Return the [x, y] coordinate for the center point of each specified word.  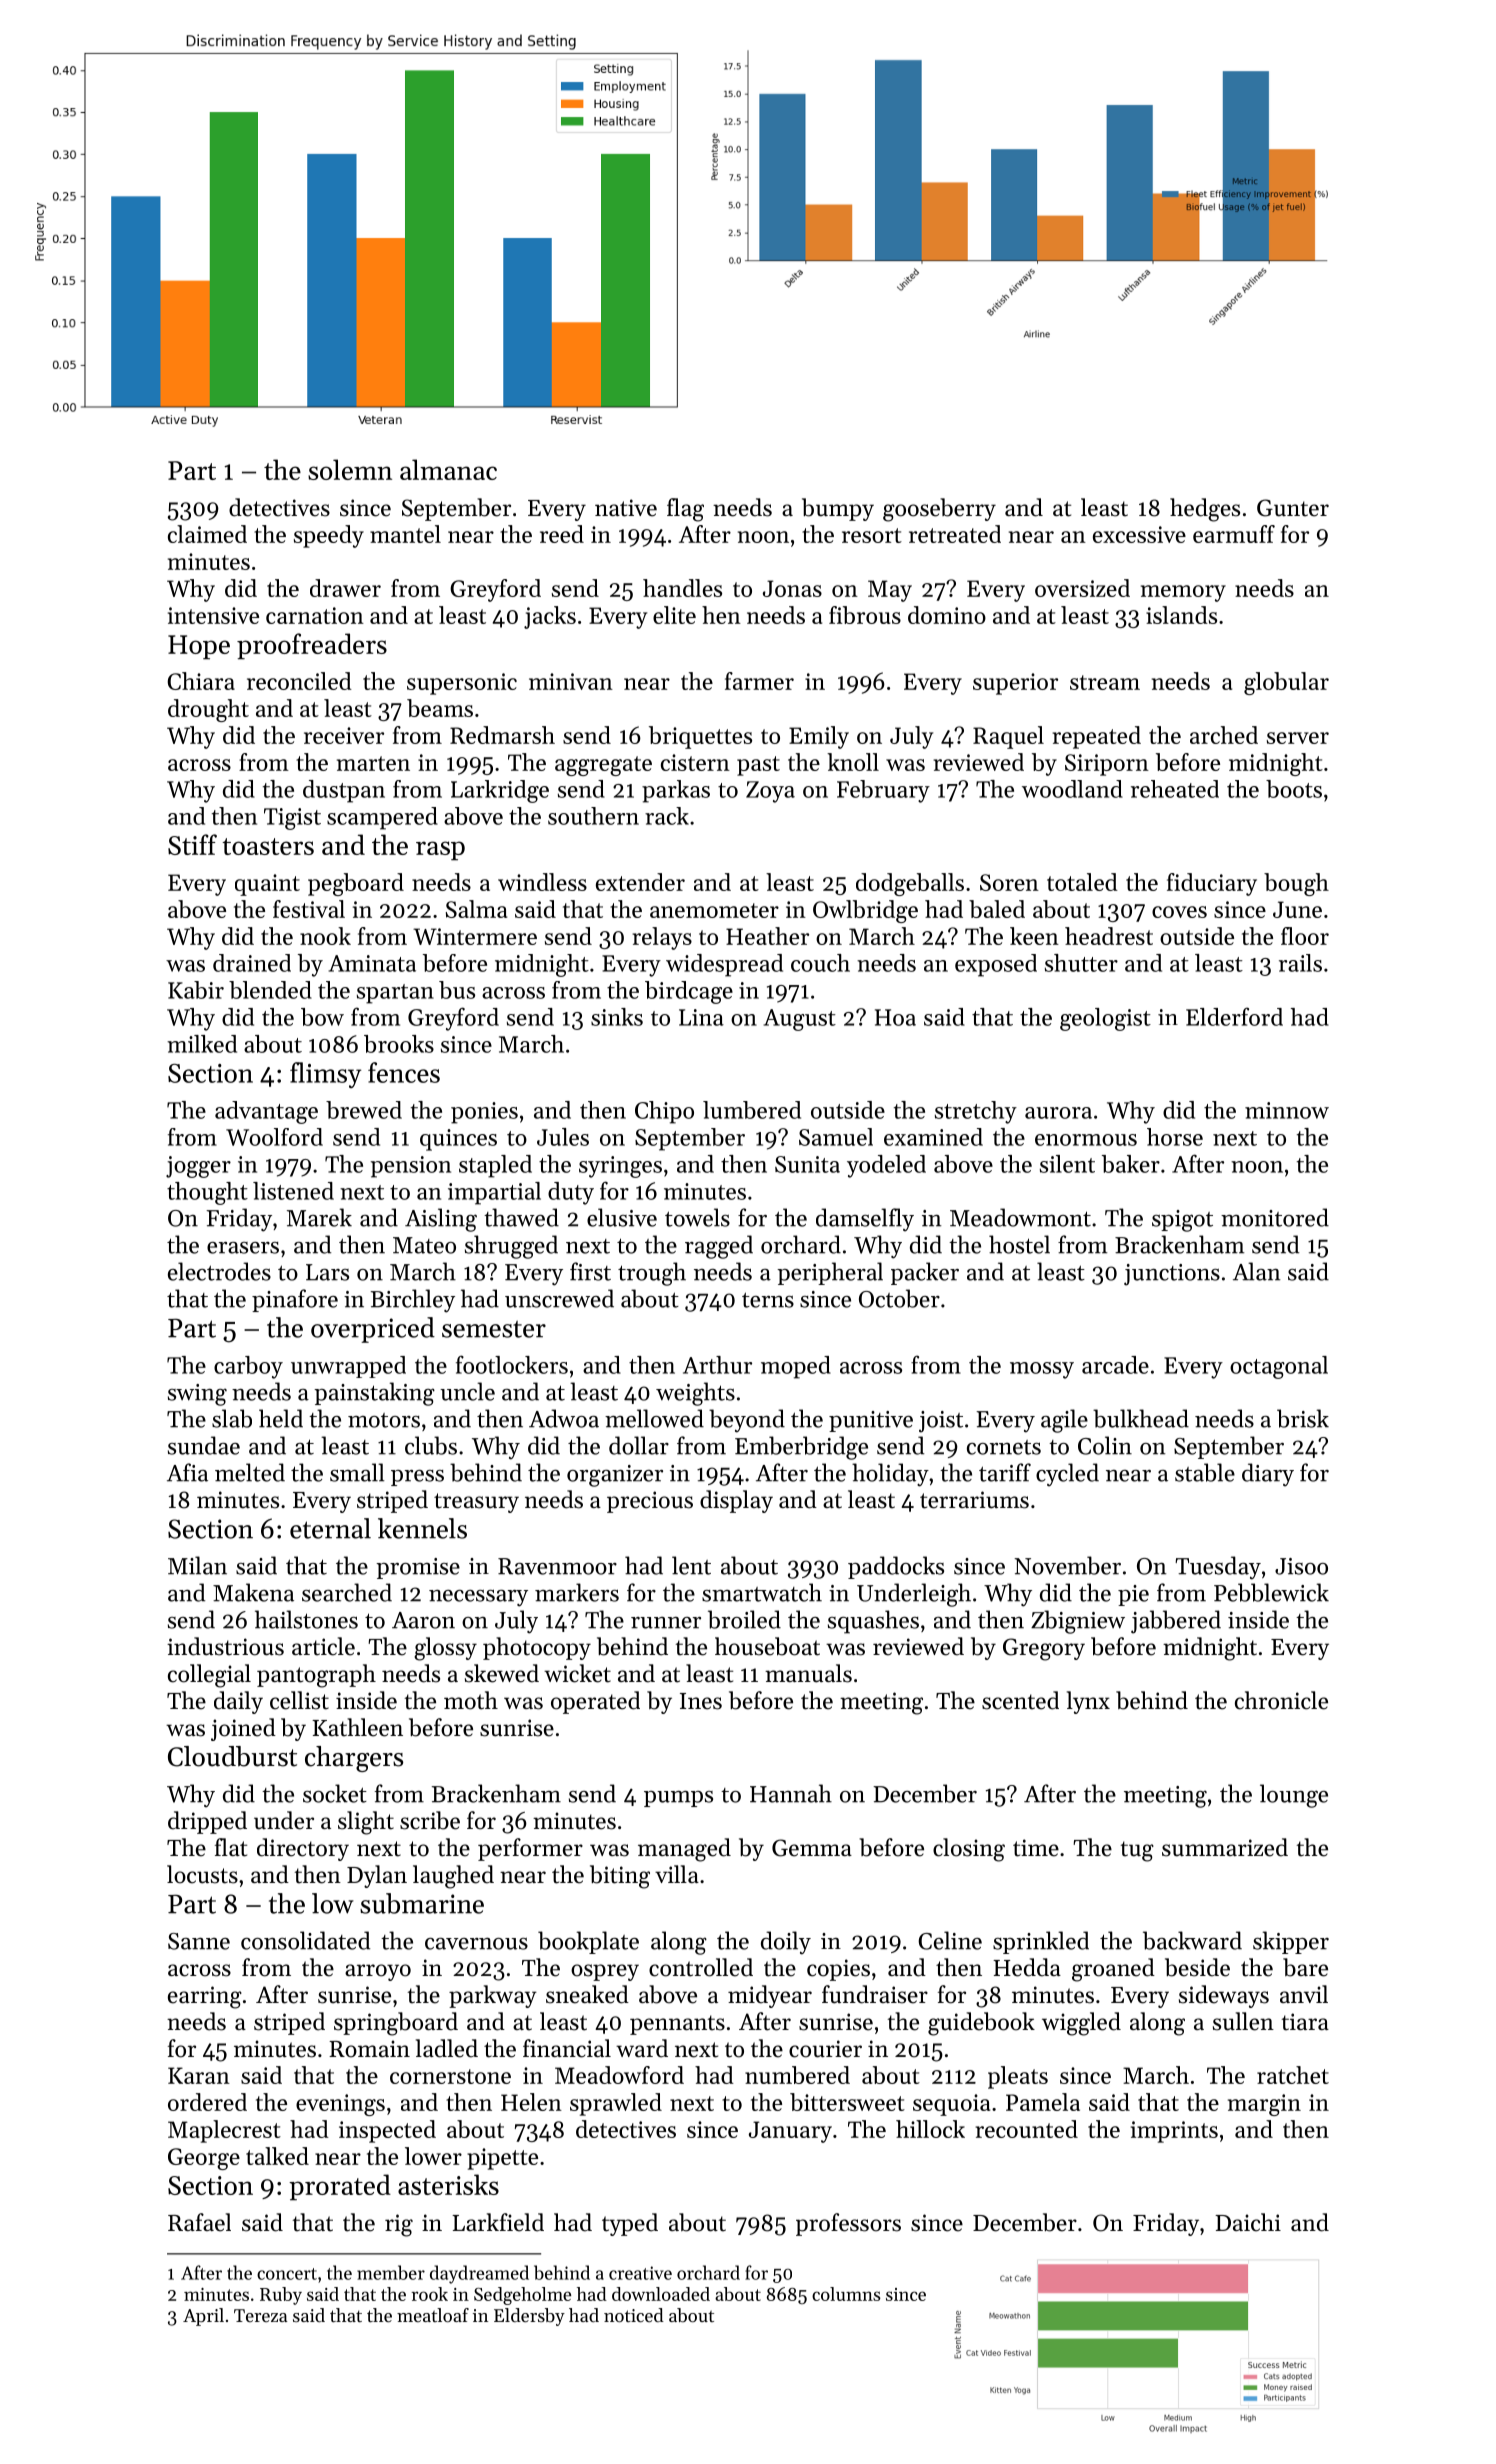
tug [1137, 1851]
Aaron [423, 1620]
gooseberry [939, 510]
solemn [350, 469]
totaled [1082, 882]
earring [205, 1997]
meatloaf [433, 2315]
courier [825, 2049]
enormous [1086, 1140]
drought [208, 710]
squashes [873, 1622]
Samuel [836, 1137]
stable [1205, 1472]
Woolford [274, 1137]
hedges [1205, 510]
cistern [695, 762]
